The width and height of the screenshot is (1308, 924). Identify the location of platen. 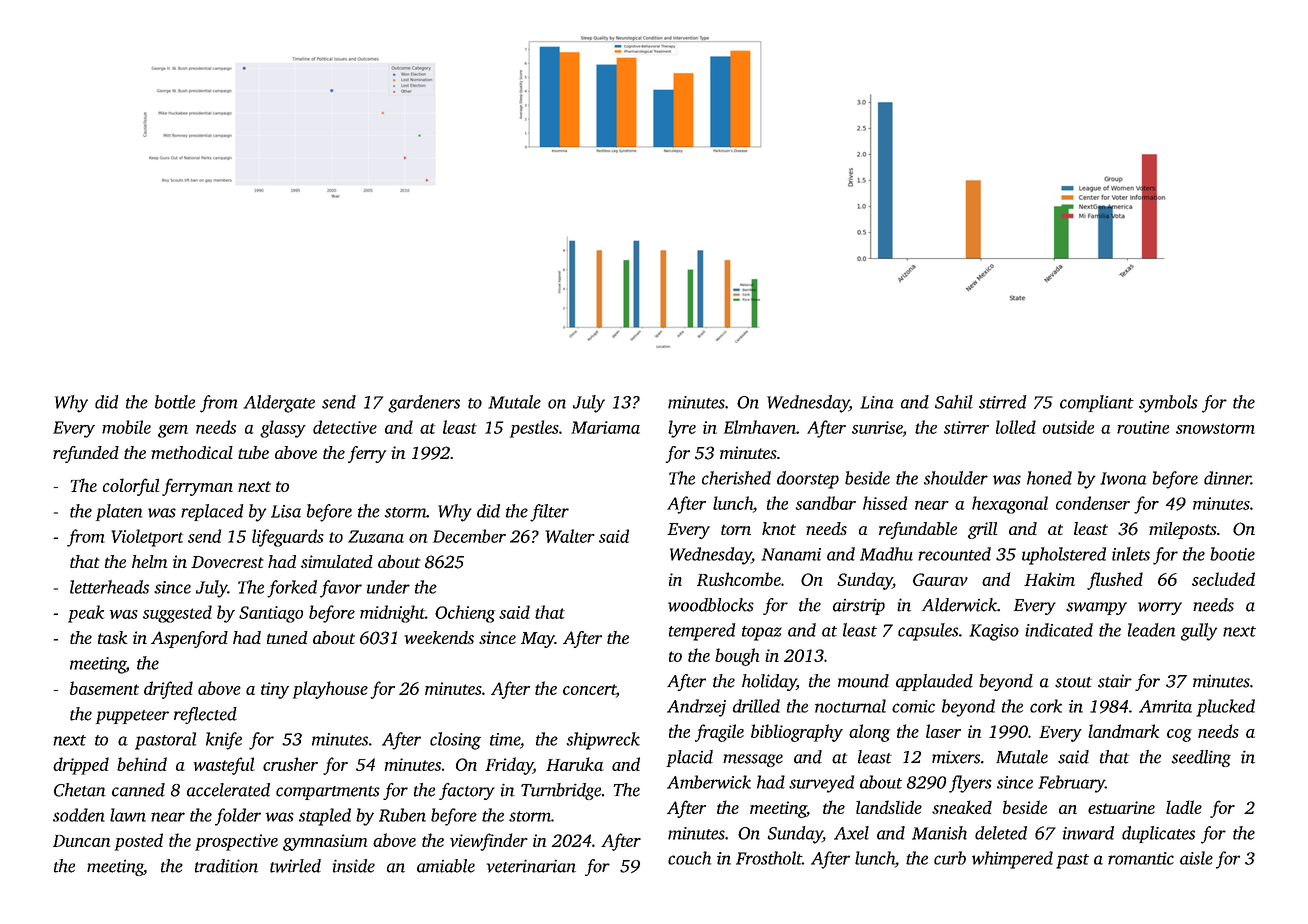
(119, 512).
